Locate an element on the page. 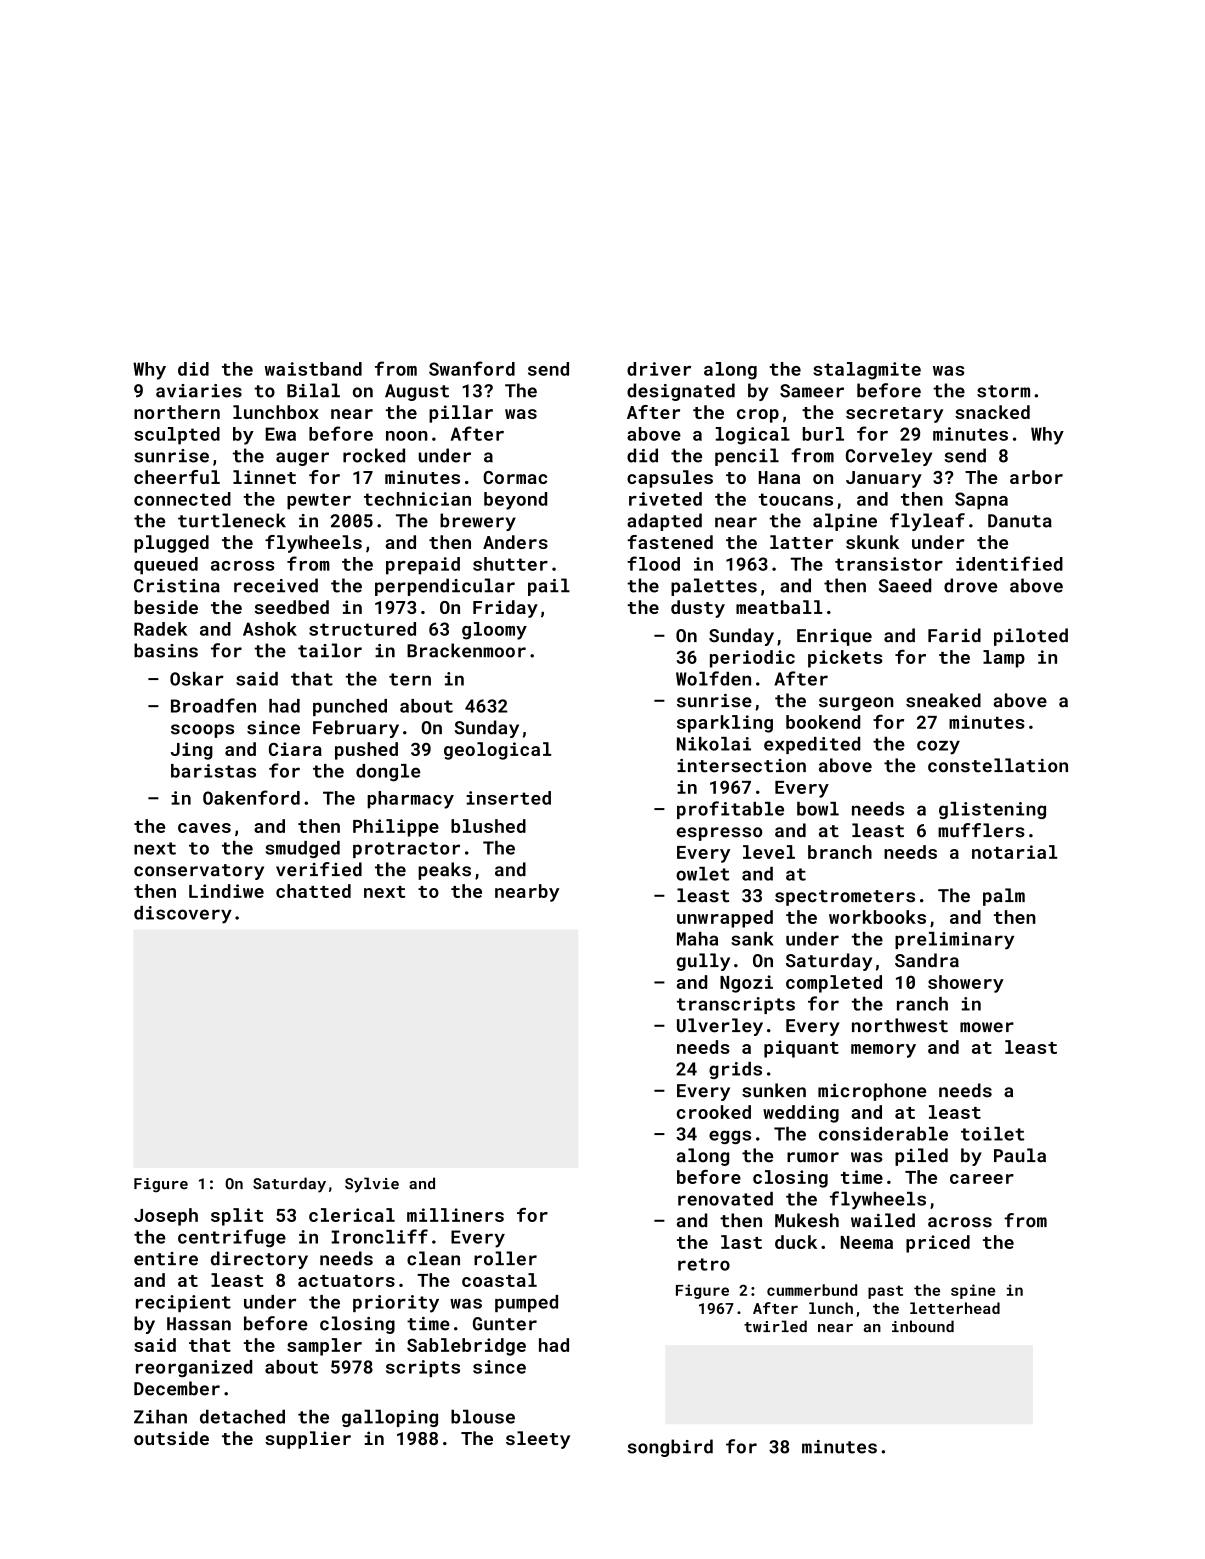  waistband is located at coordinates (313, 369).
